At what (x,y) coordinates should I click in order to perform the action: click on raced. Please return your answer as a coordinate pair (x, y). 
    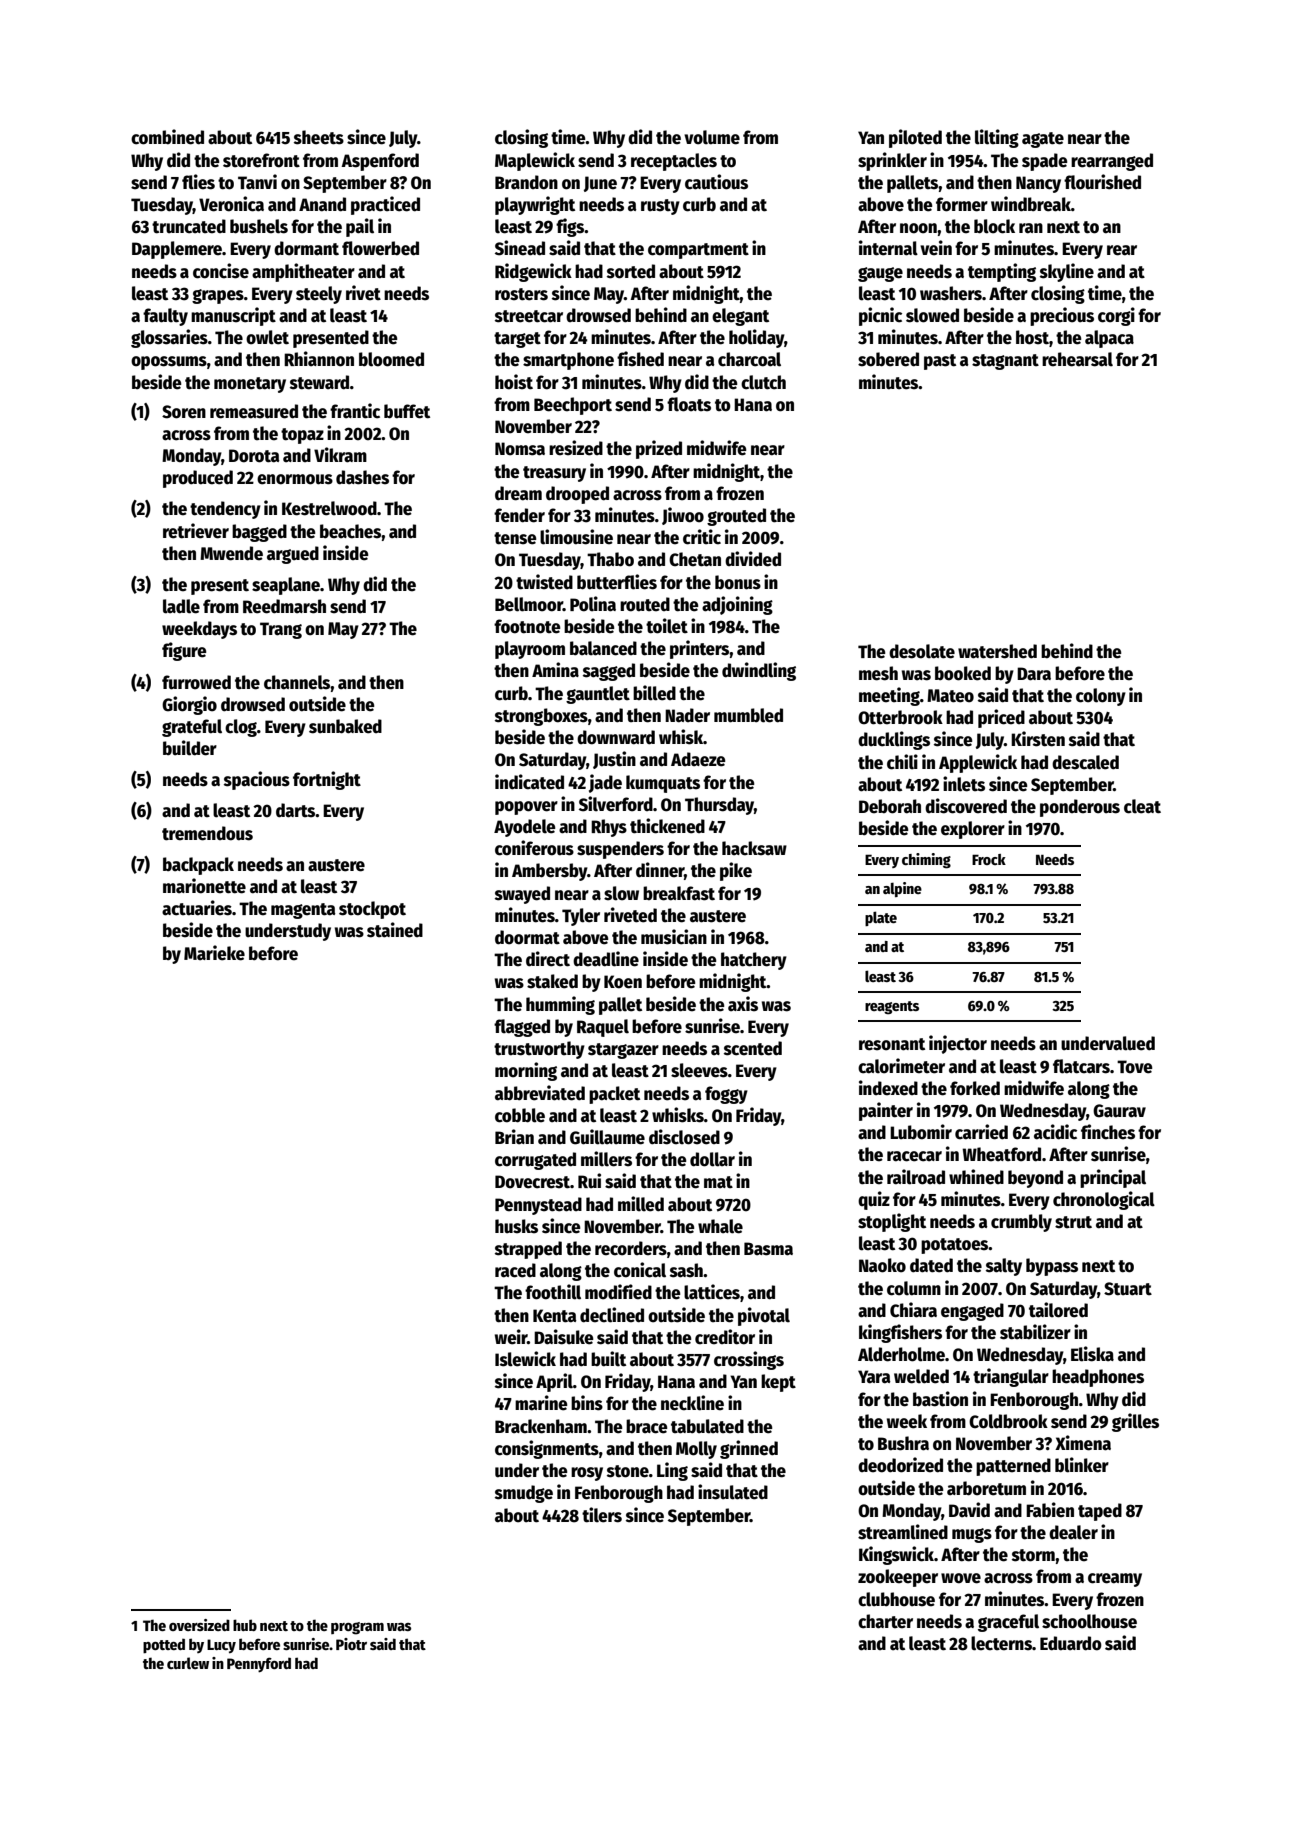
    Looking at the image, I should click on (515, 1270).
